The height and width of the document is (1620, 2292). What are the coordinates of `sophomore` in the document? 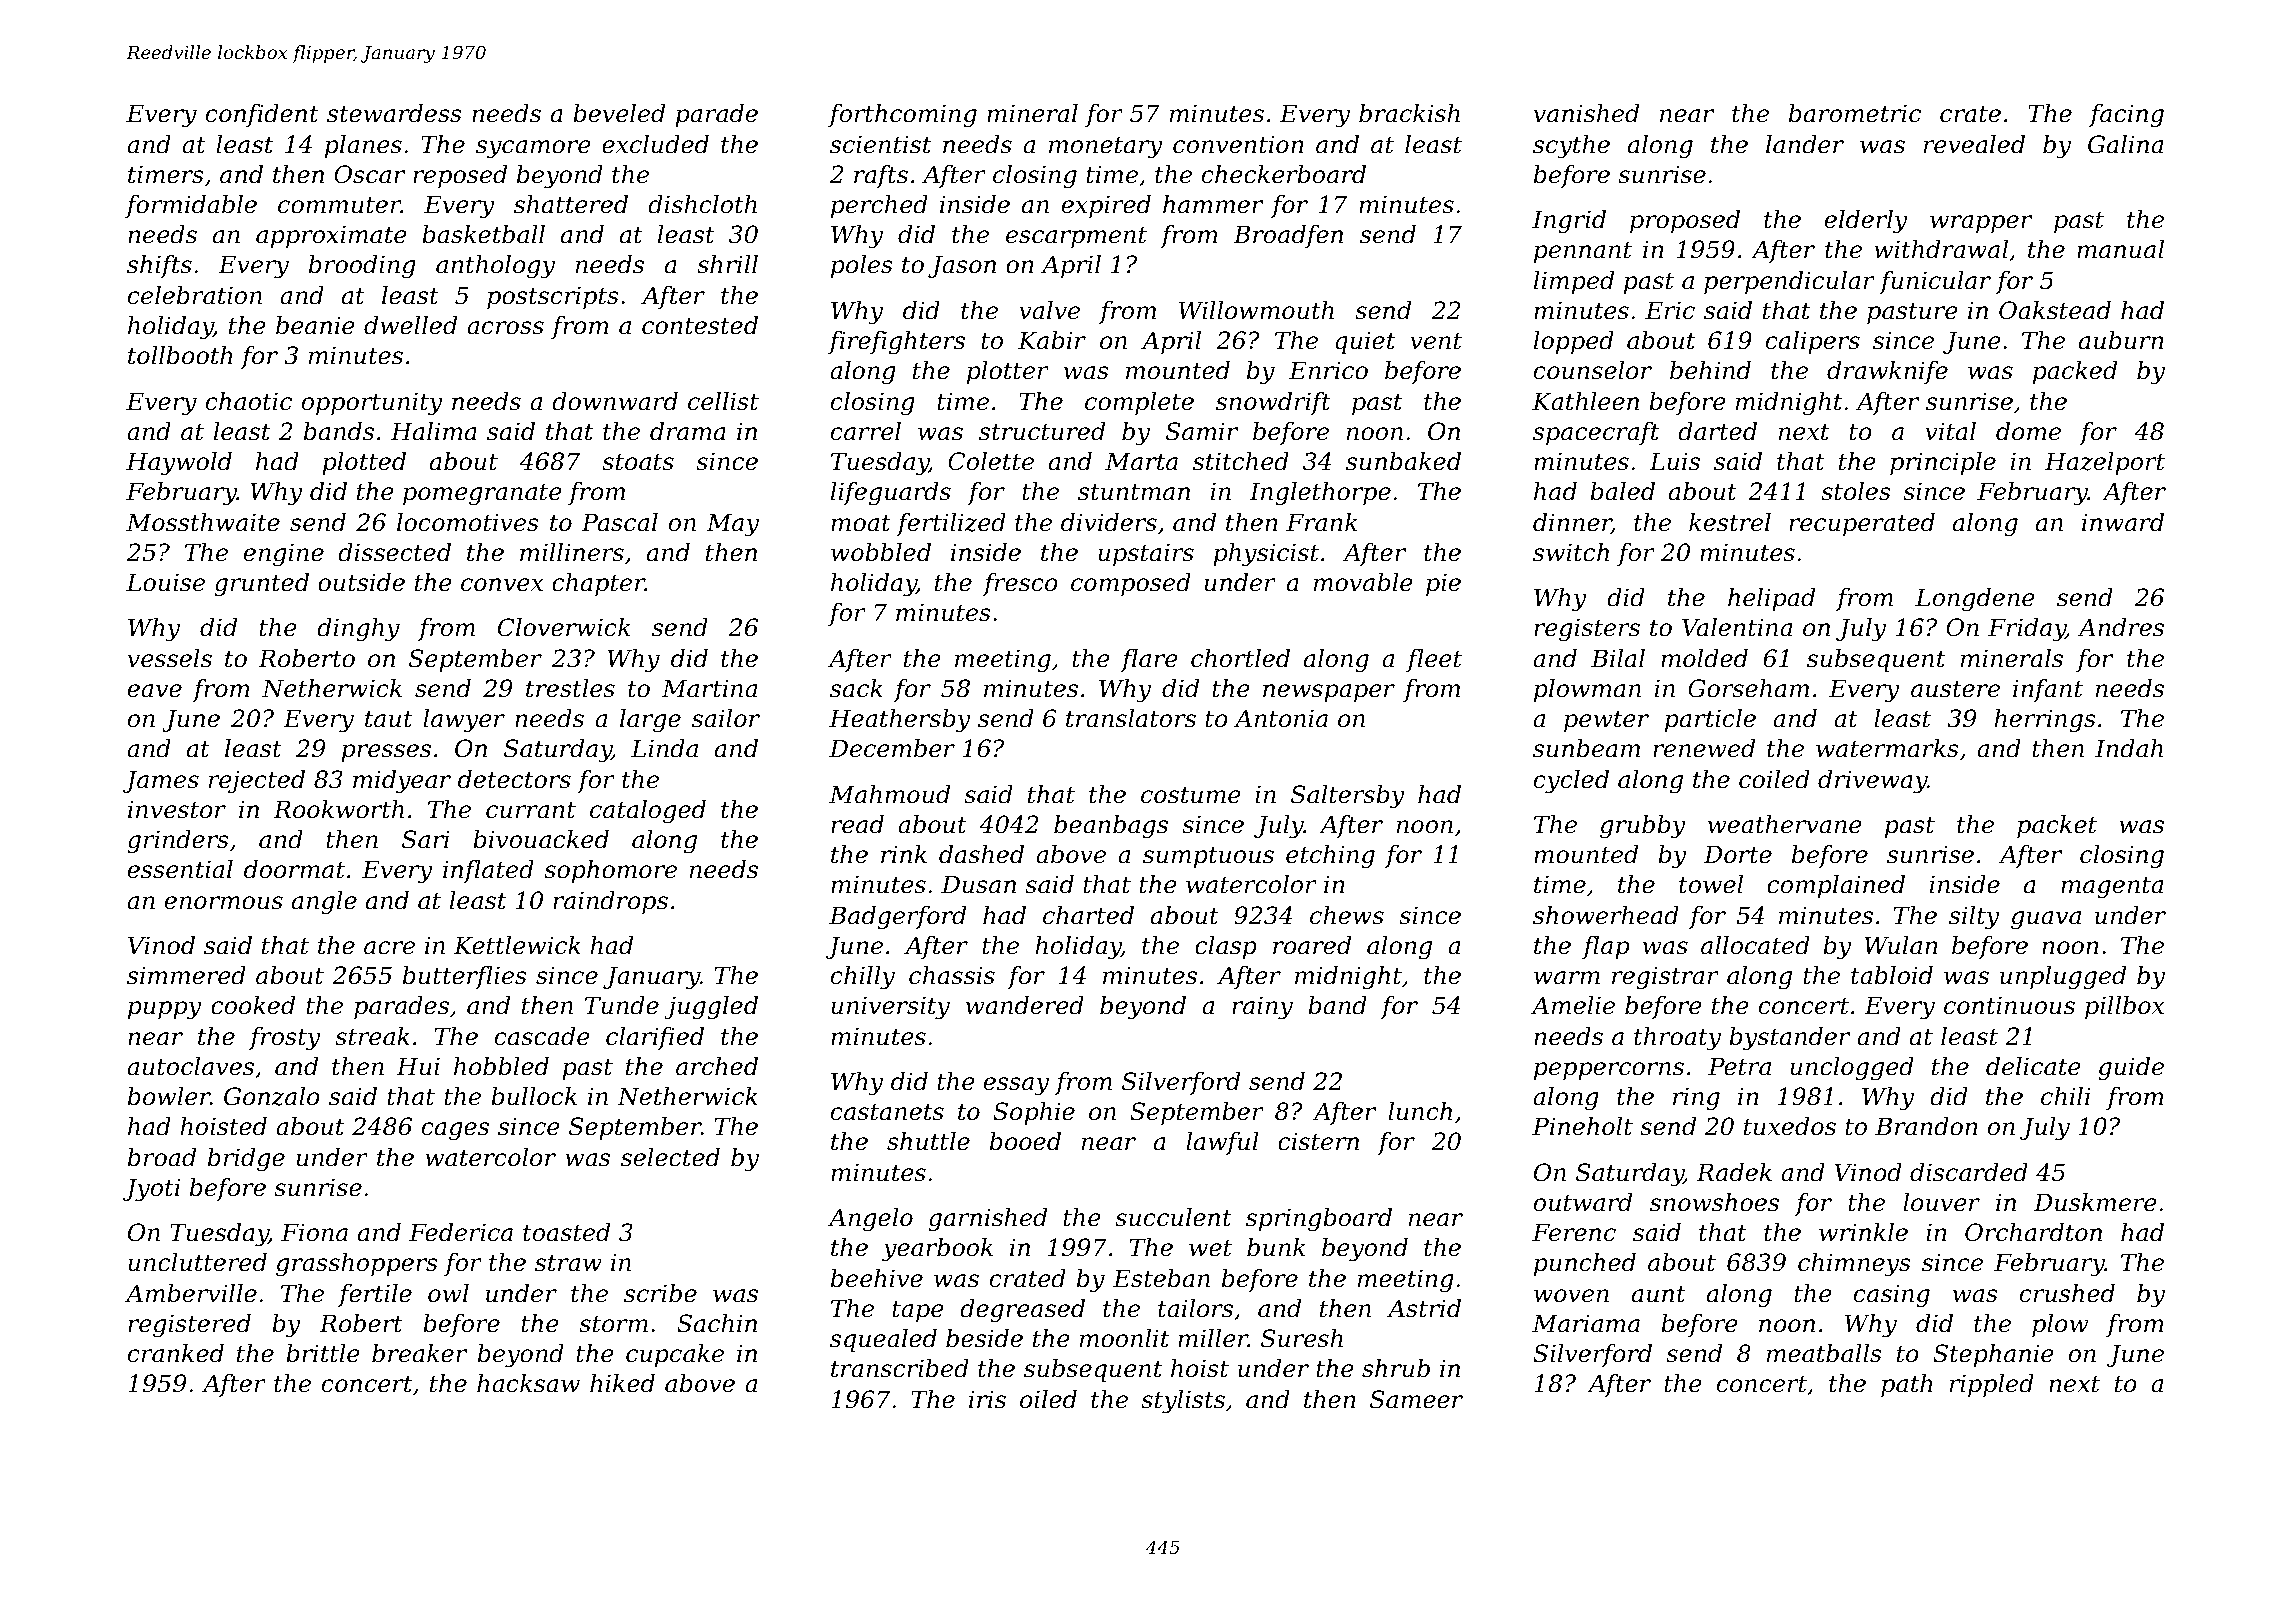 It's located at (610, 871).
